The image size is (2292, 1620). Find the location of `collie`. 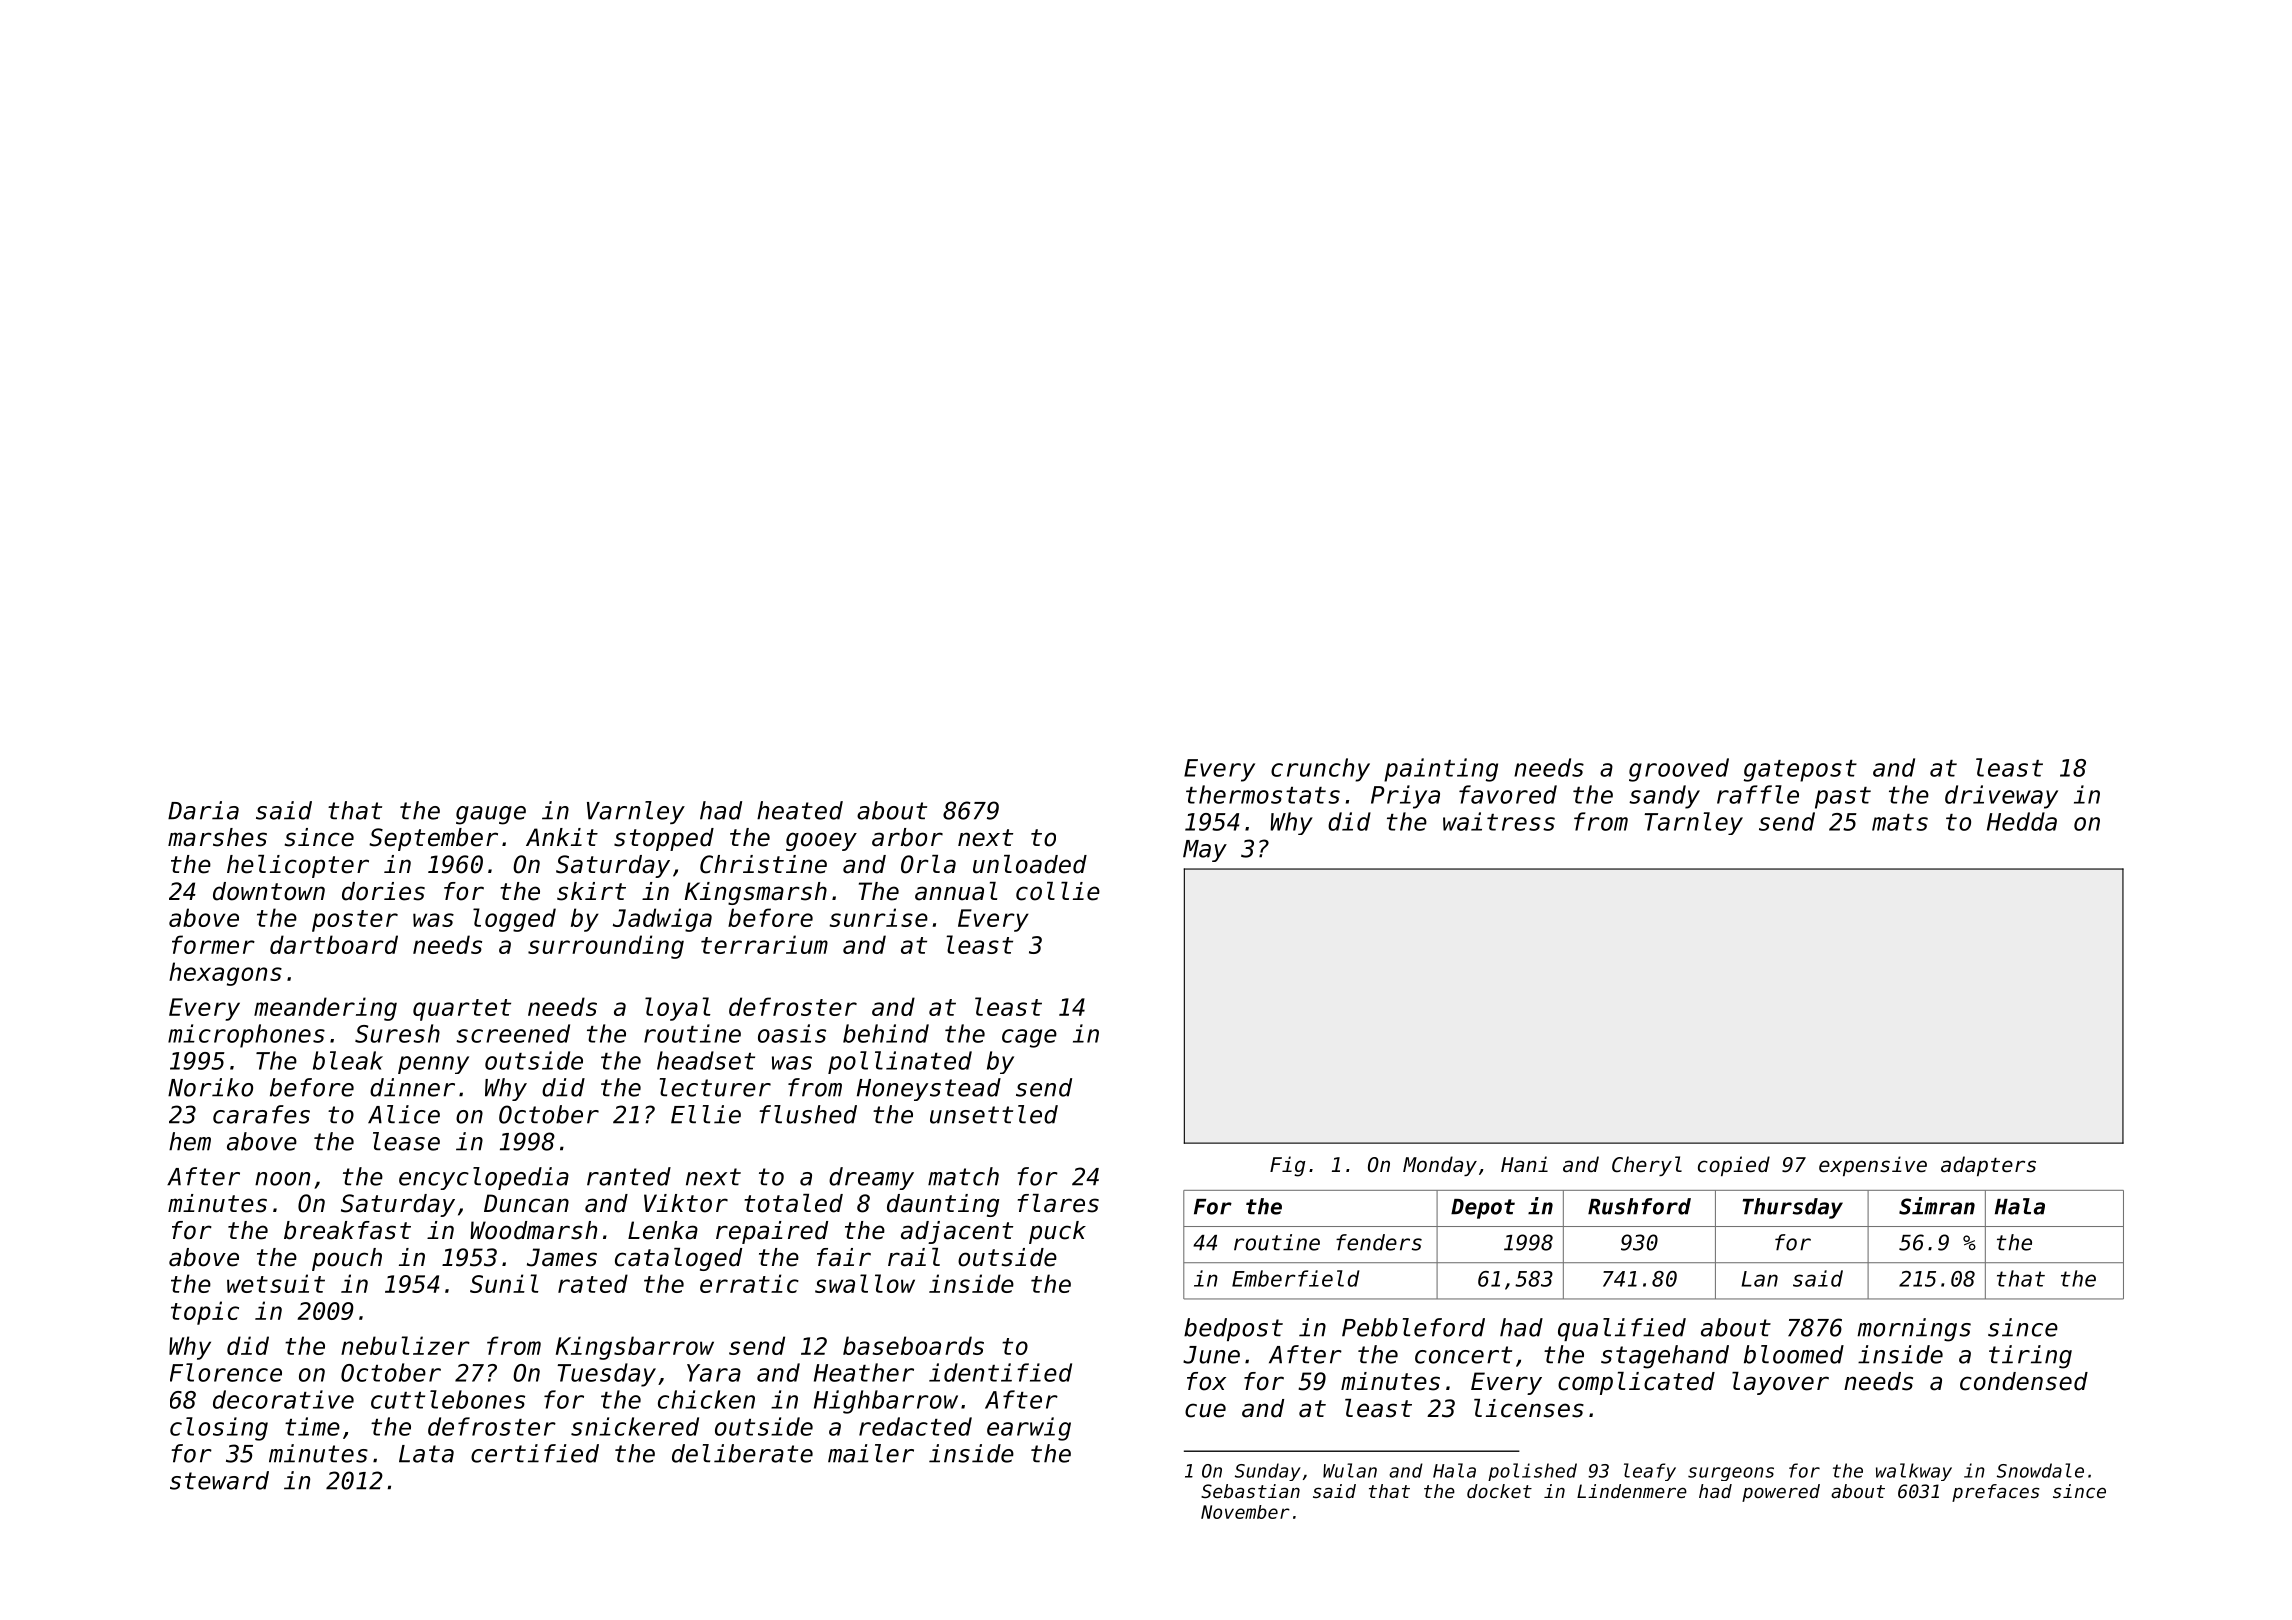

collie is located at coordinates (1058, 891).
